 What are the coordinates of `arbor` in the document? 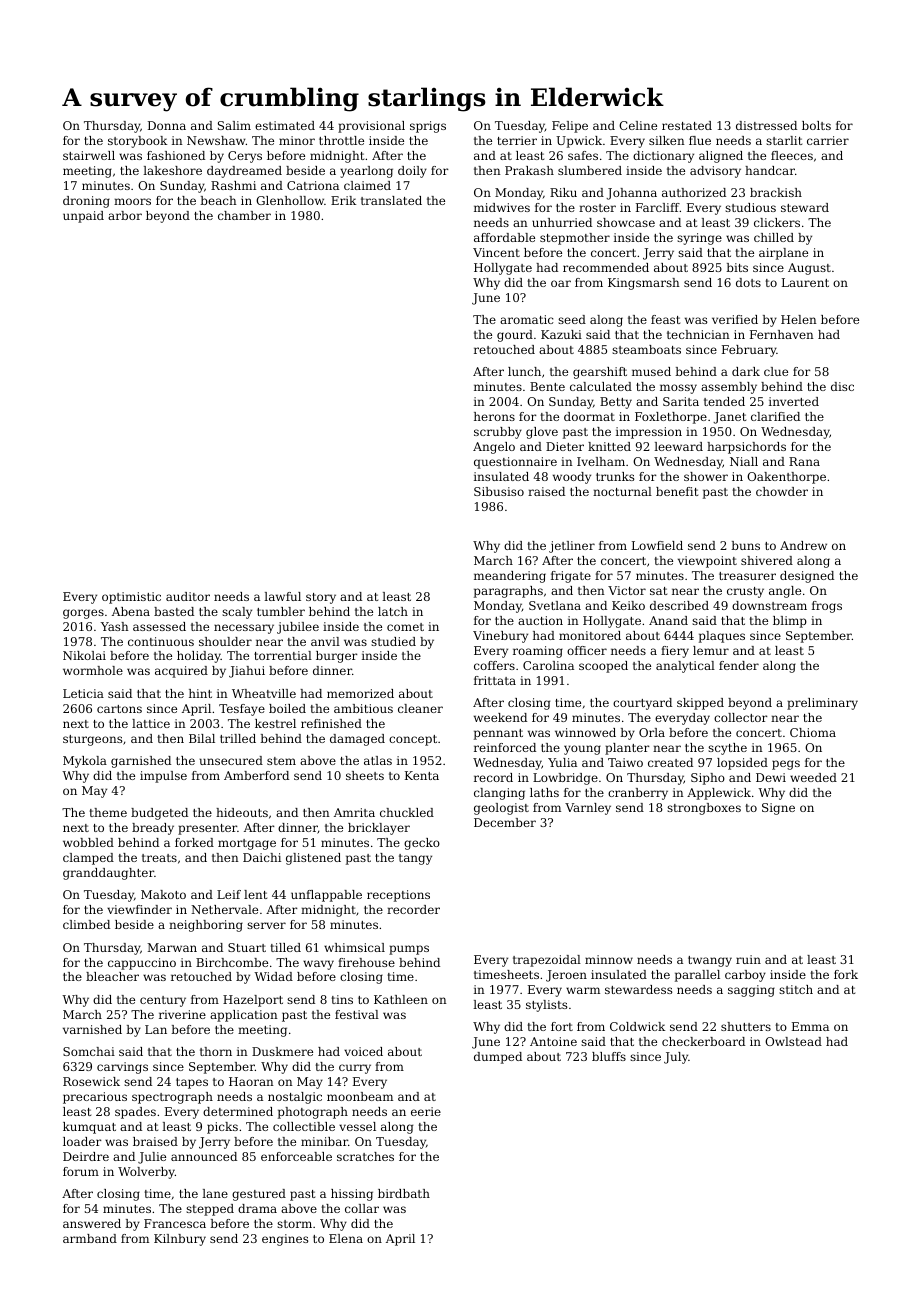 It's located at (125, 215).
